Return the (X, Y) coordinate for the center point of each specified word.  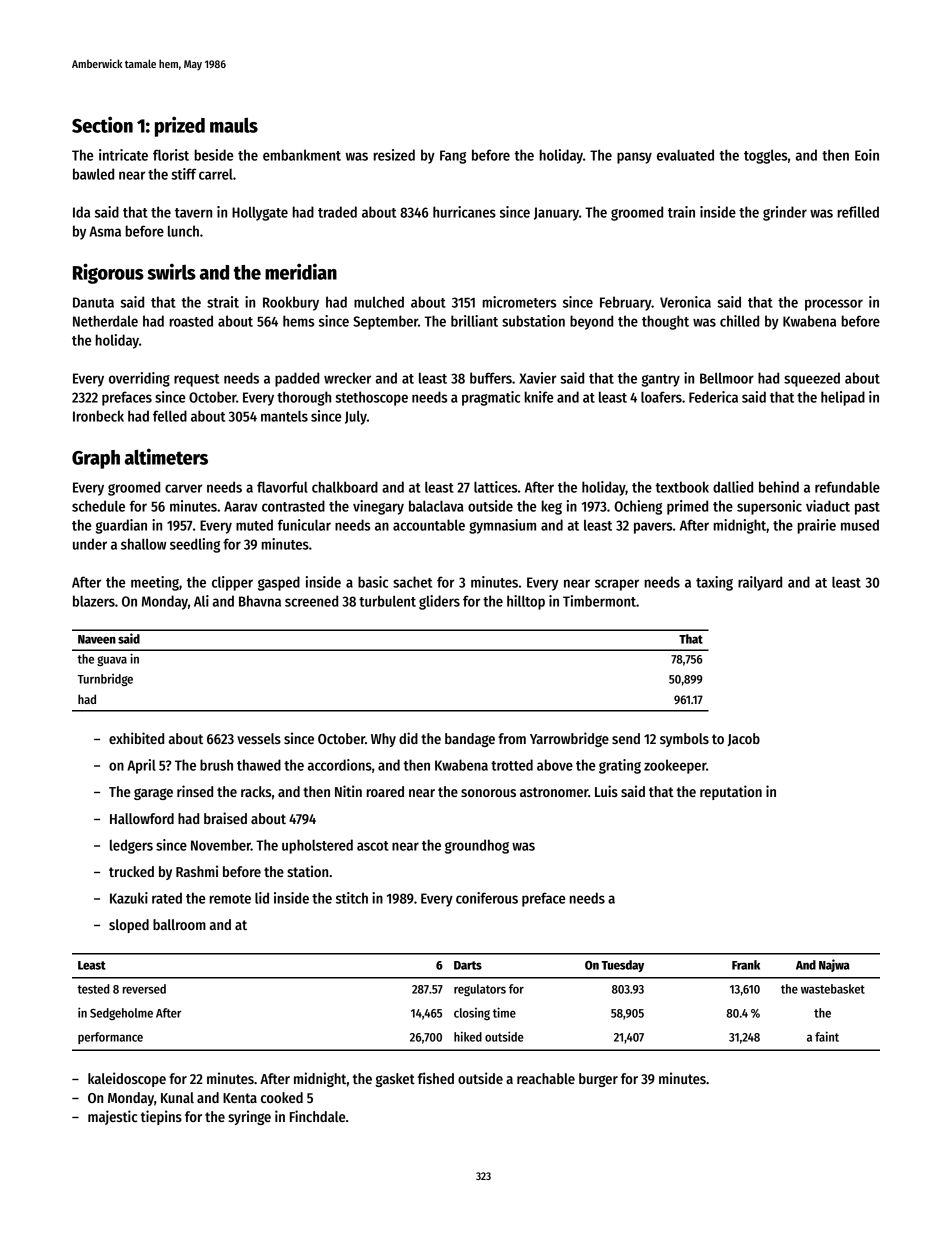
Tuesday (622, 966)
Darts (468, 965)
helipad (843, 398)
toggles (765, 156)
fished (436, 1078)
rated (167, 898)
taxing (714, 583)
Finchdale (317, 1116)
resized (394, 155)
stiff (183, 174)
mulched (379, 302)
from (512, 738)
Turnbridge (105, 680)
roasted (191, 321)
